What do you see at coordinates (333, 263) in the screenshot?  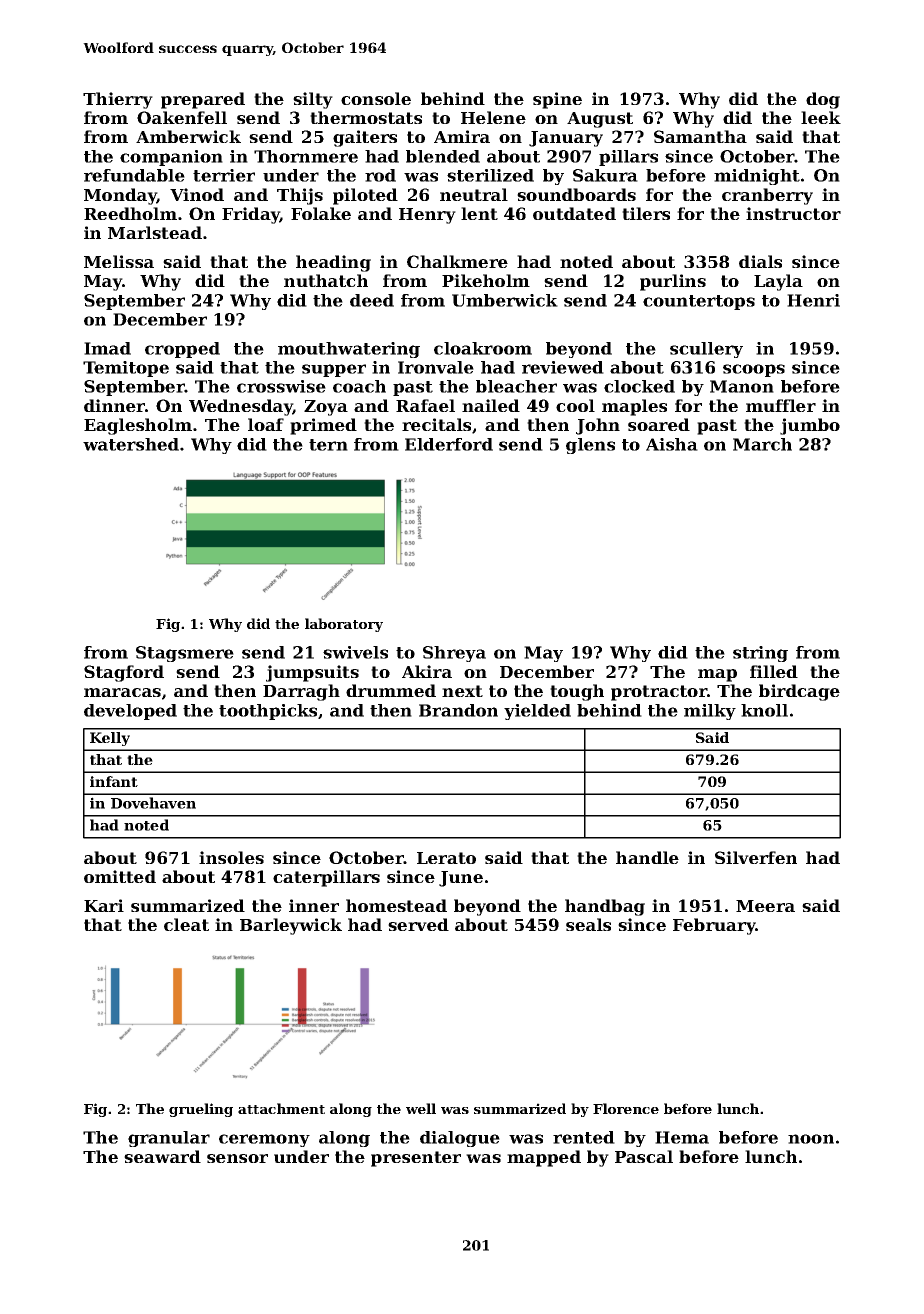 I see `heading` at bounding box center [333, 263].
